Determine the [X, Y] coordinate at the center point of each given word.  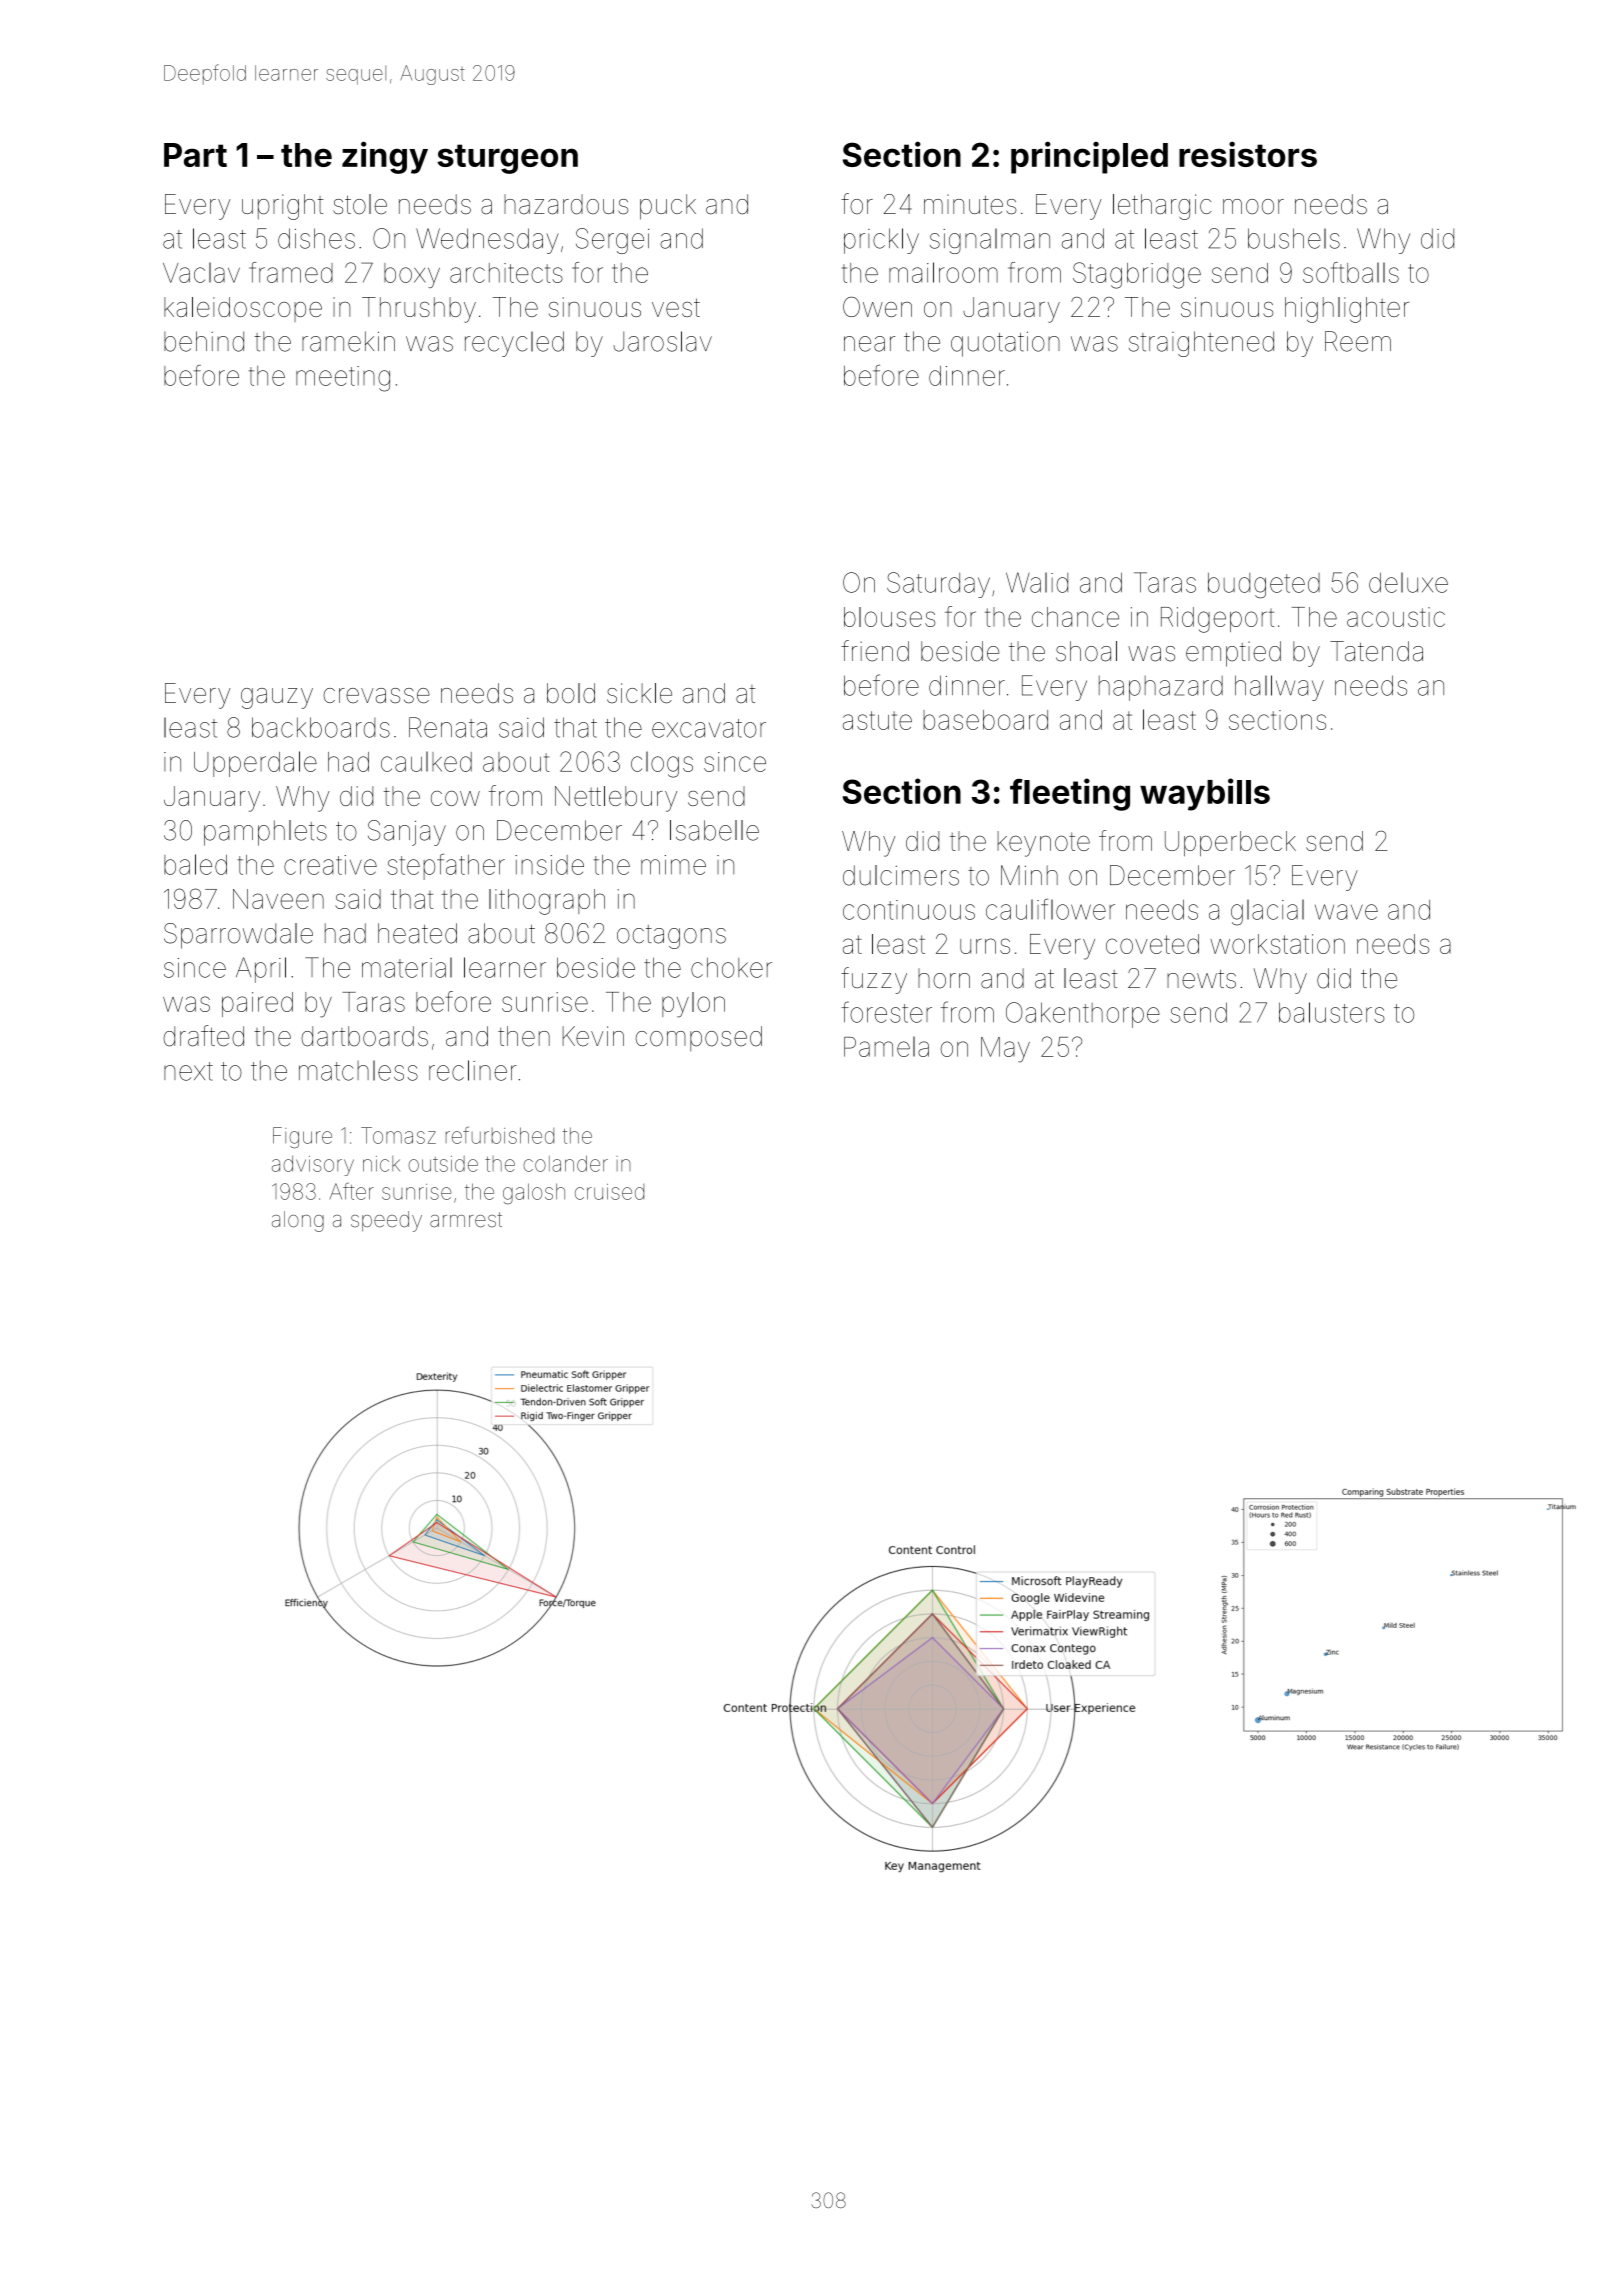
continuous [909, 910]
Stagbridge [1137, 275]
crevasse [376, 695]
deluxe [1408, 582]
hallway [1279, 688]
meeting [343, 379]
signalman [990, 241]
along [298, 1221]
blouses [889, 617]
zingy [385, 157]
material [407, 967]
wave [1346, 912]
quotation [1005, 344]
